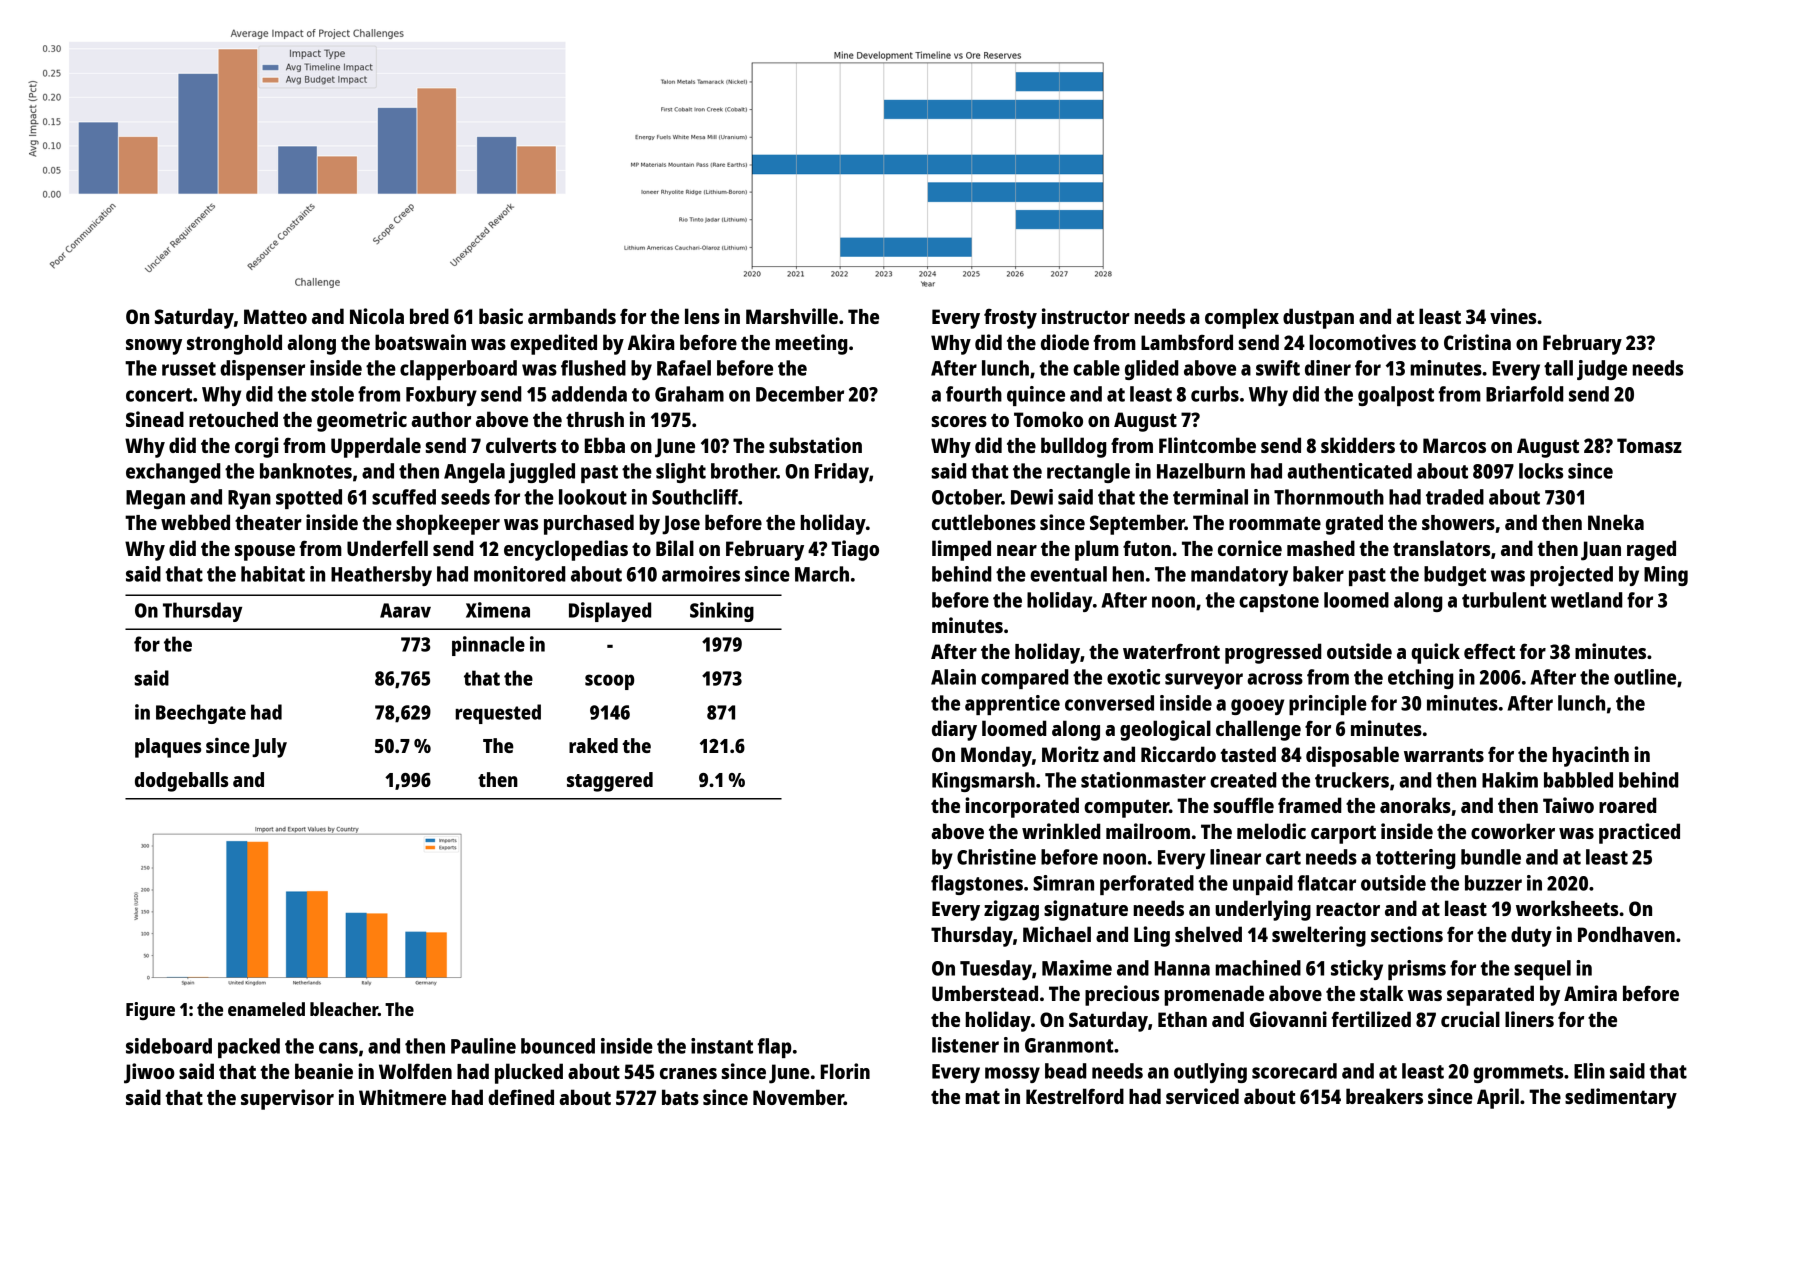  Describe the element at coordinates (1529, 1019) in the page. I see `liners` at that location.
